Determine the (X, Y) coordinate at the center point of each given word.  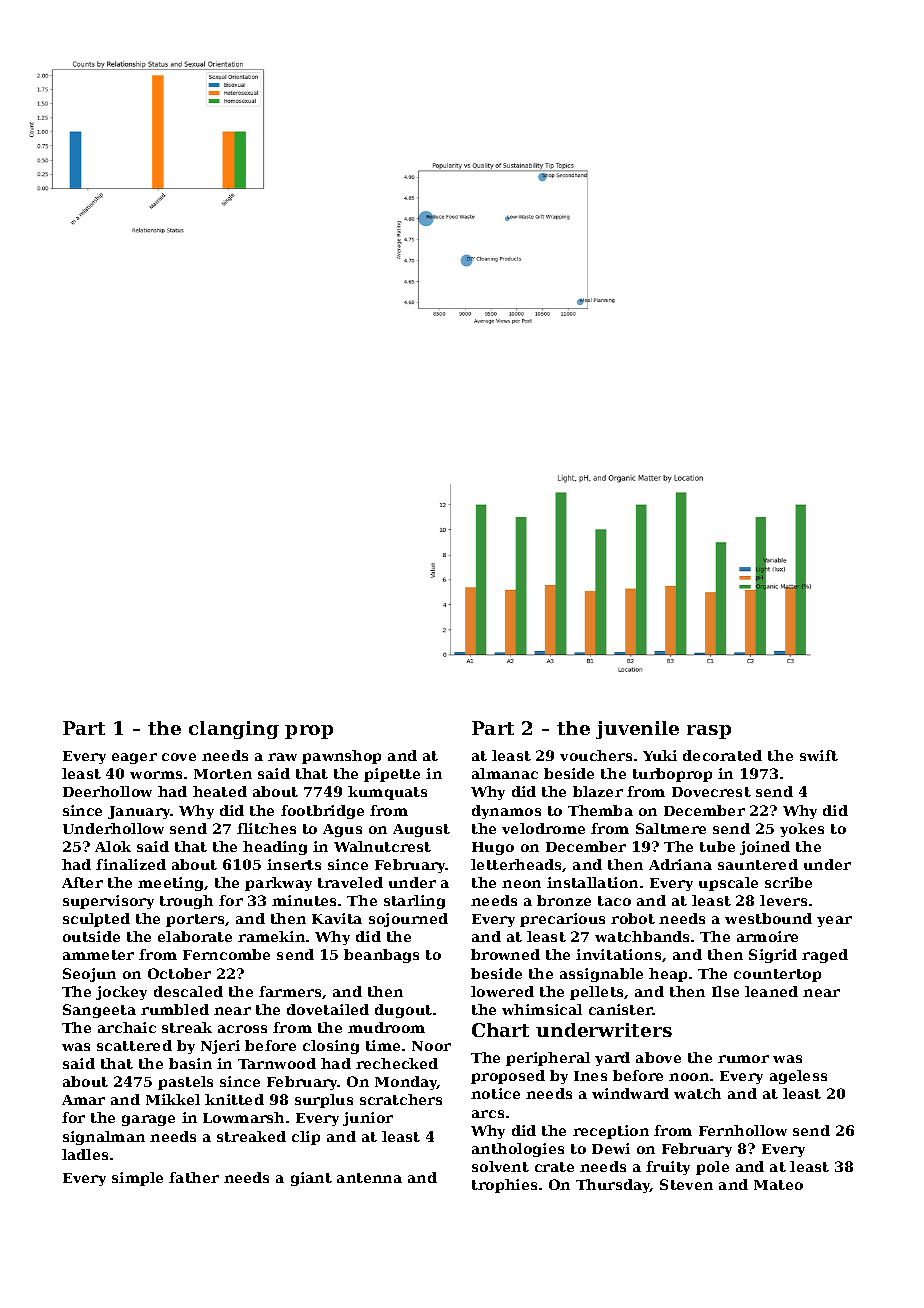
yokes (802, 830)
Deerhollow (107, 791)
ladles (85, 1154)
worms (156, 775)
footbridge (322, 812)
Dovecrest (711, 792)
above (658, 1057)
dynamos (506, 812)
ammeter (98, 955)
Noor (431, 1046)
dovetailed (328, 1009)
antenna (369, 1178)
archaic (127, 1027)
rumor (743, 1059)
